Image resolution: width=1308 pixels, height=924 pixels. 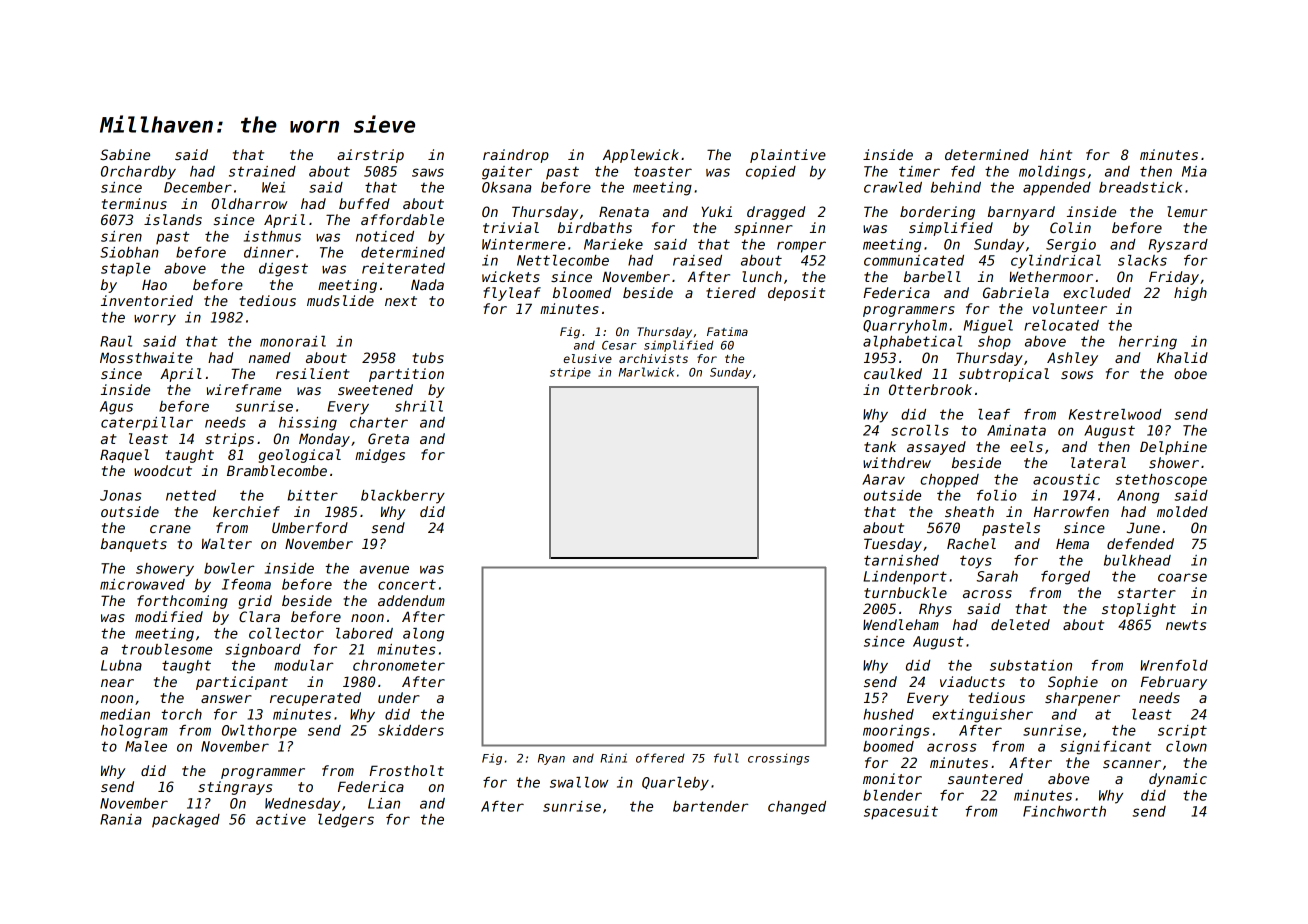 I want to click on Aminata, so click(x=1016, y=430).
